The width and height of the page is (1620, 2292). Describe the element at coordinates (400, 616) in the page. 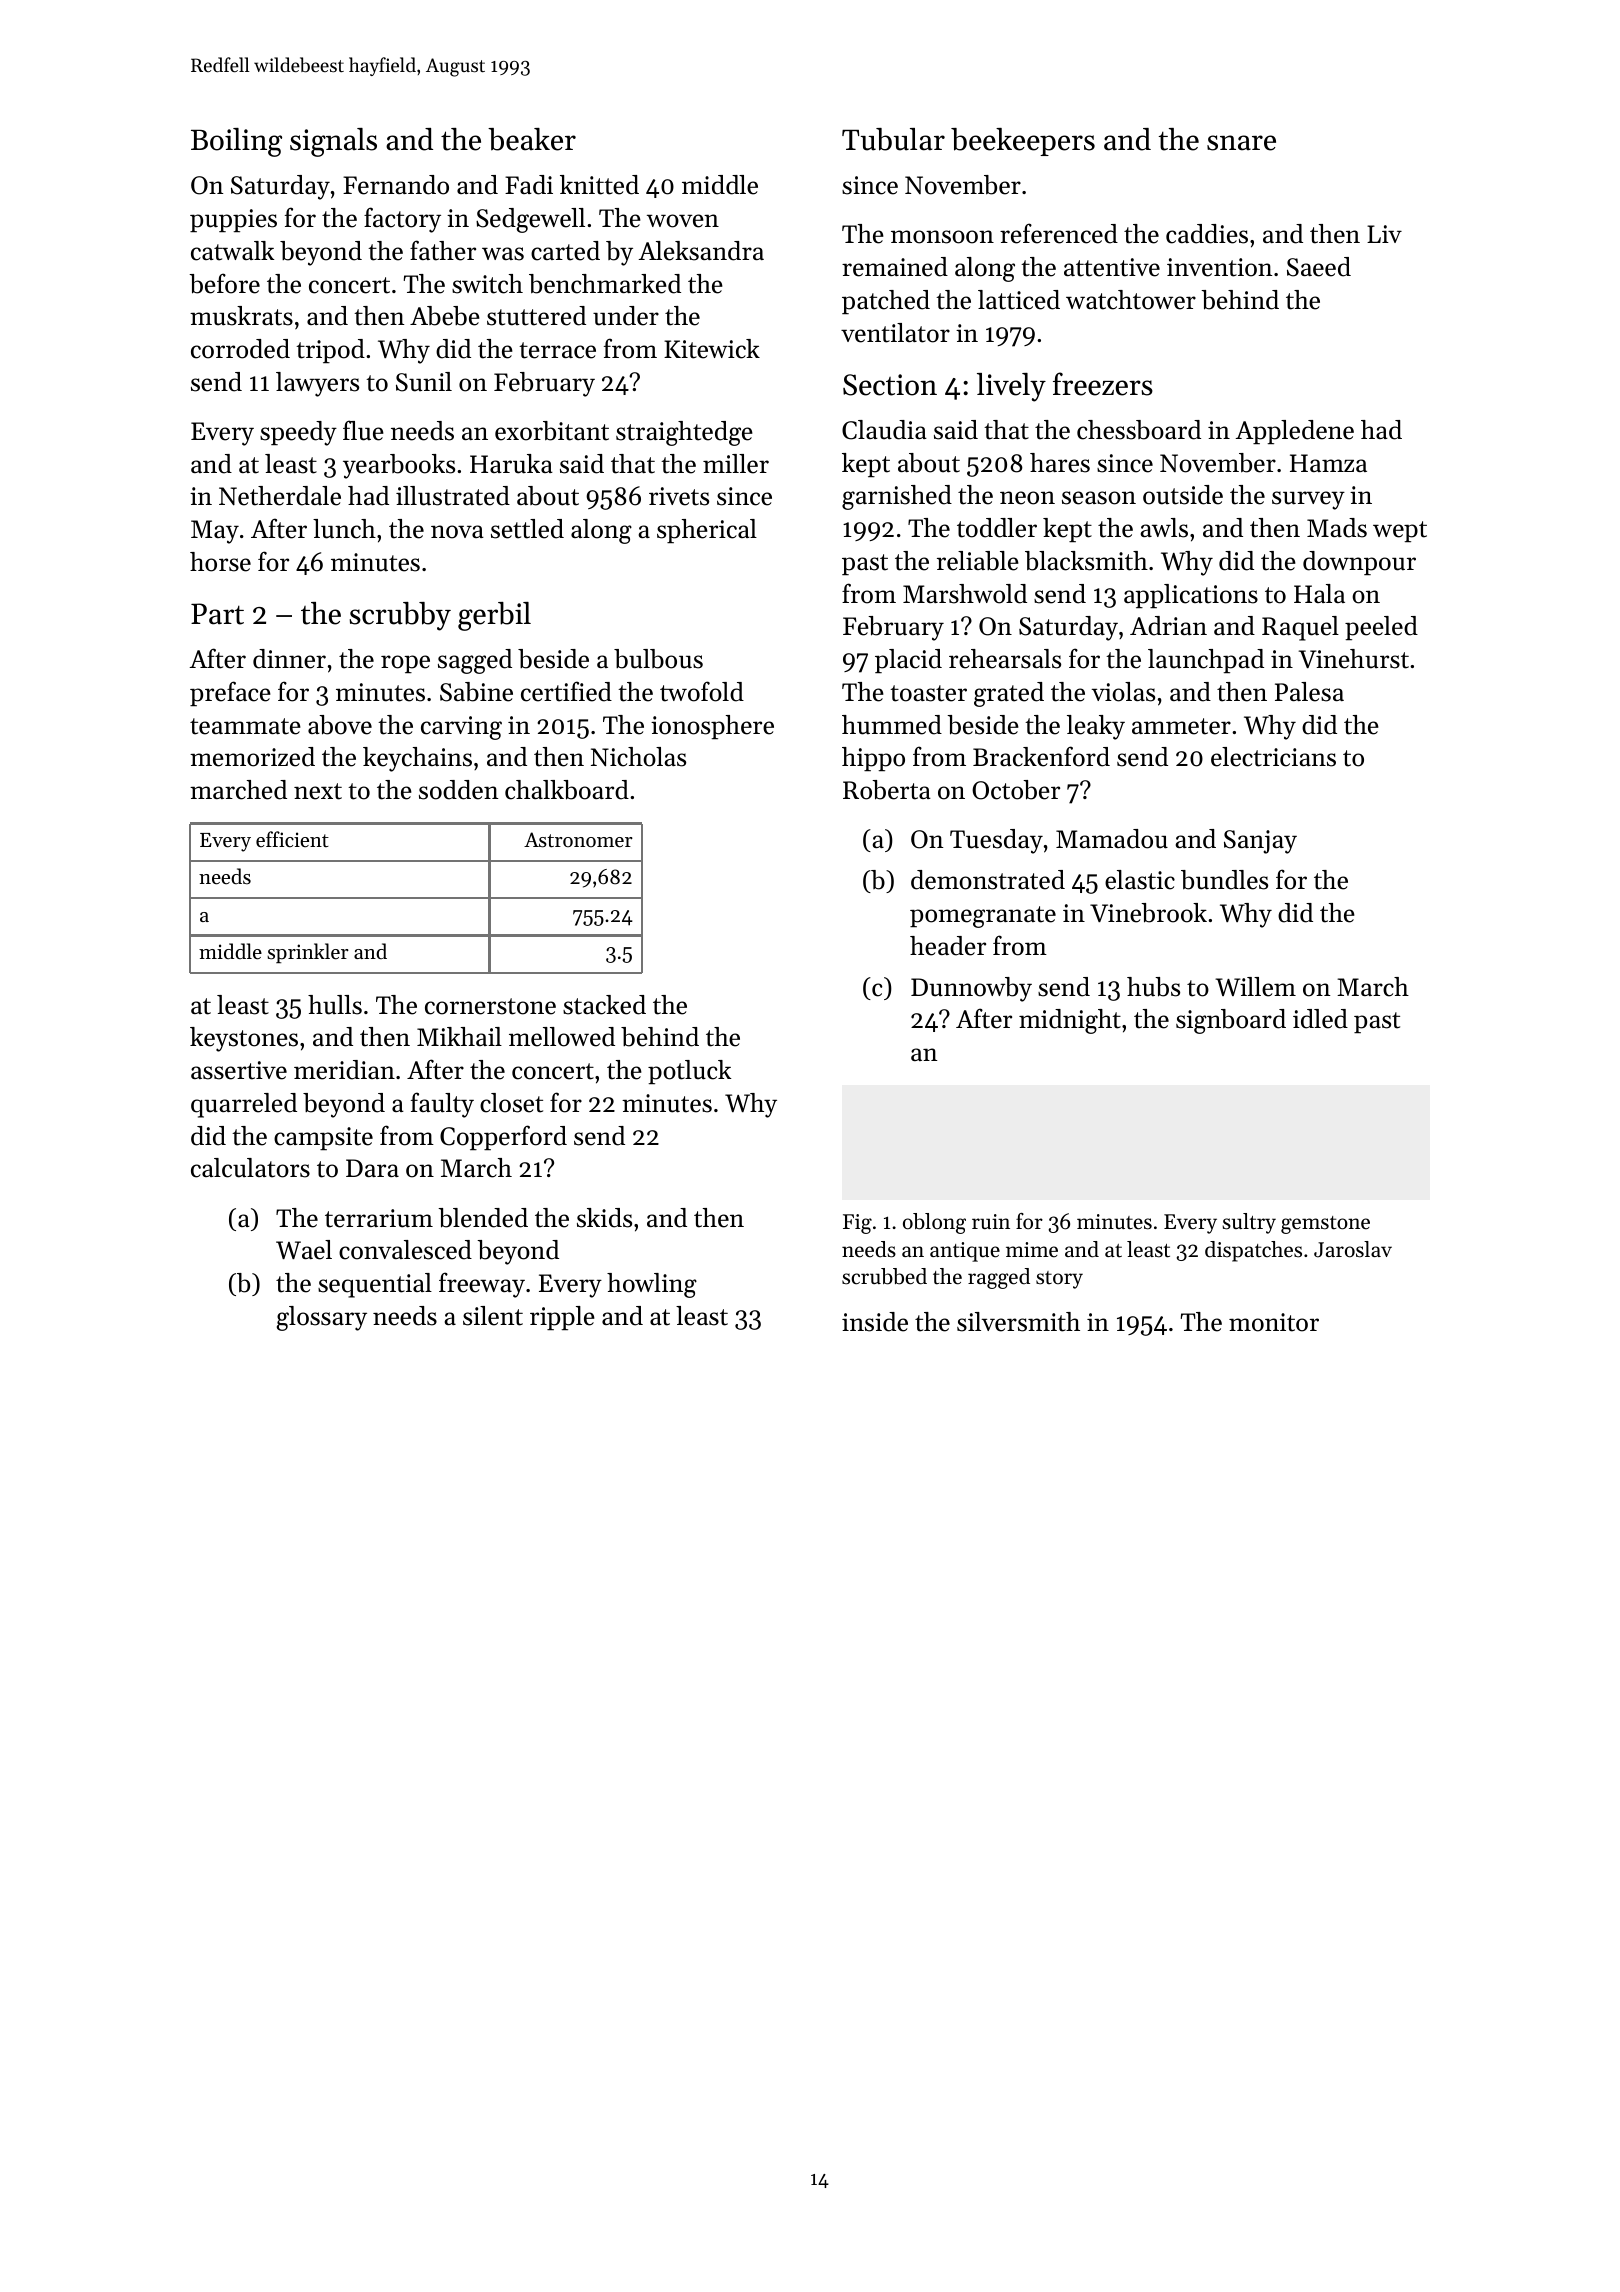

I see `scrubby` at that location.
